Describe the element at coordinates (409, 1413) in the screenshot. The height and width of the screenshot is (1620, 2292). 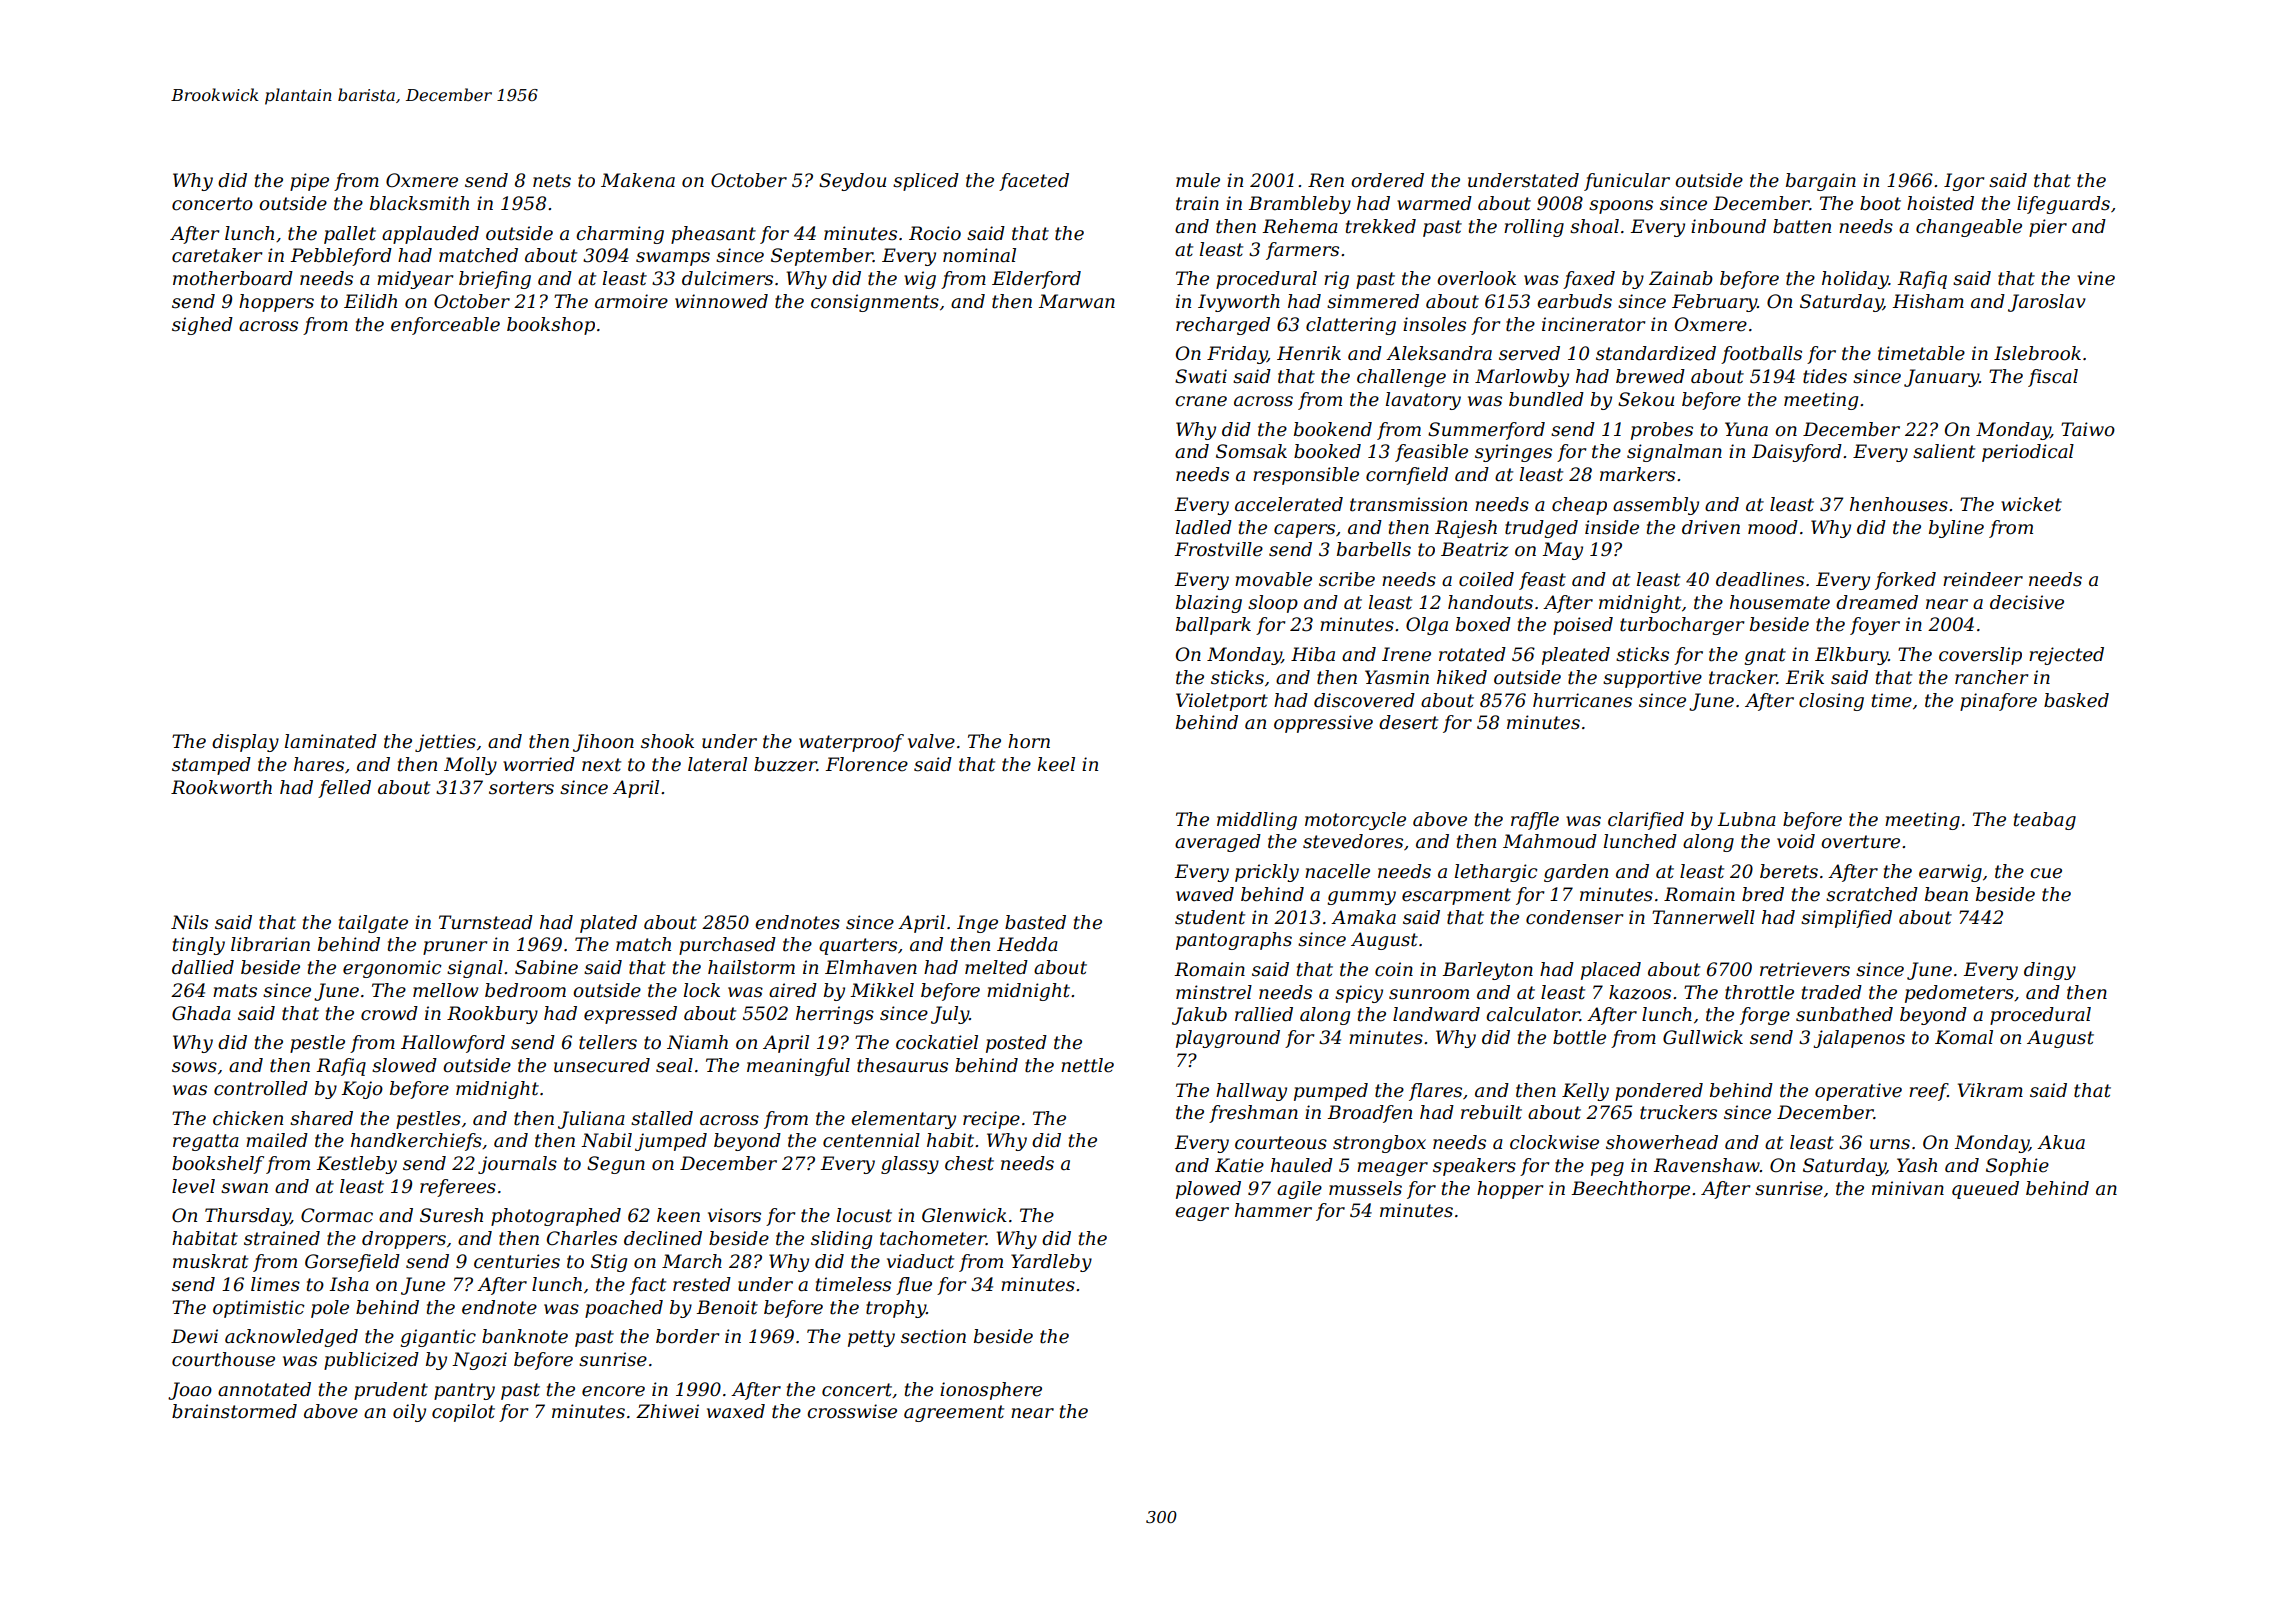
I see `oily` at that location.
